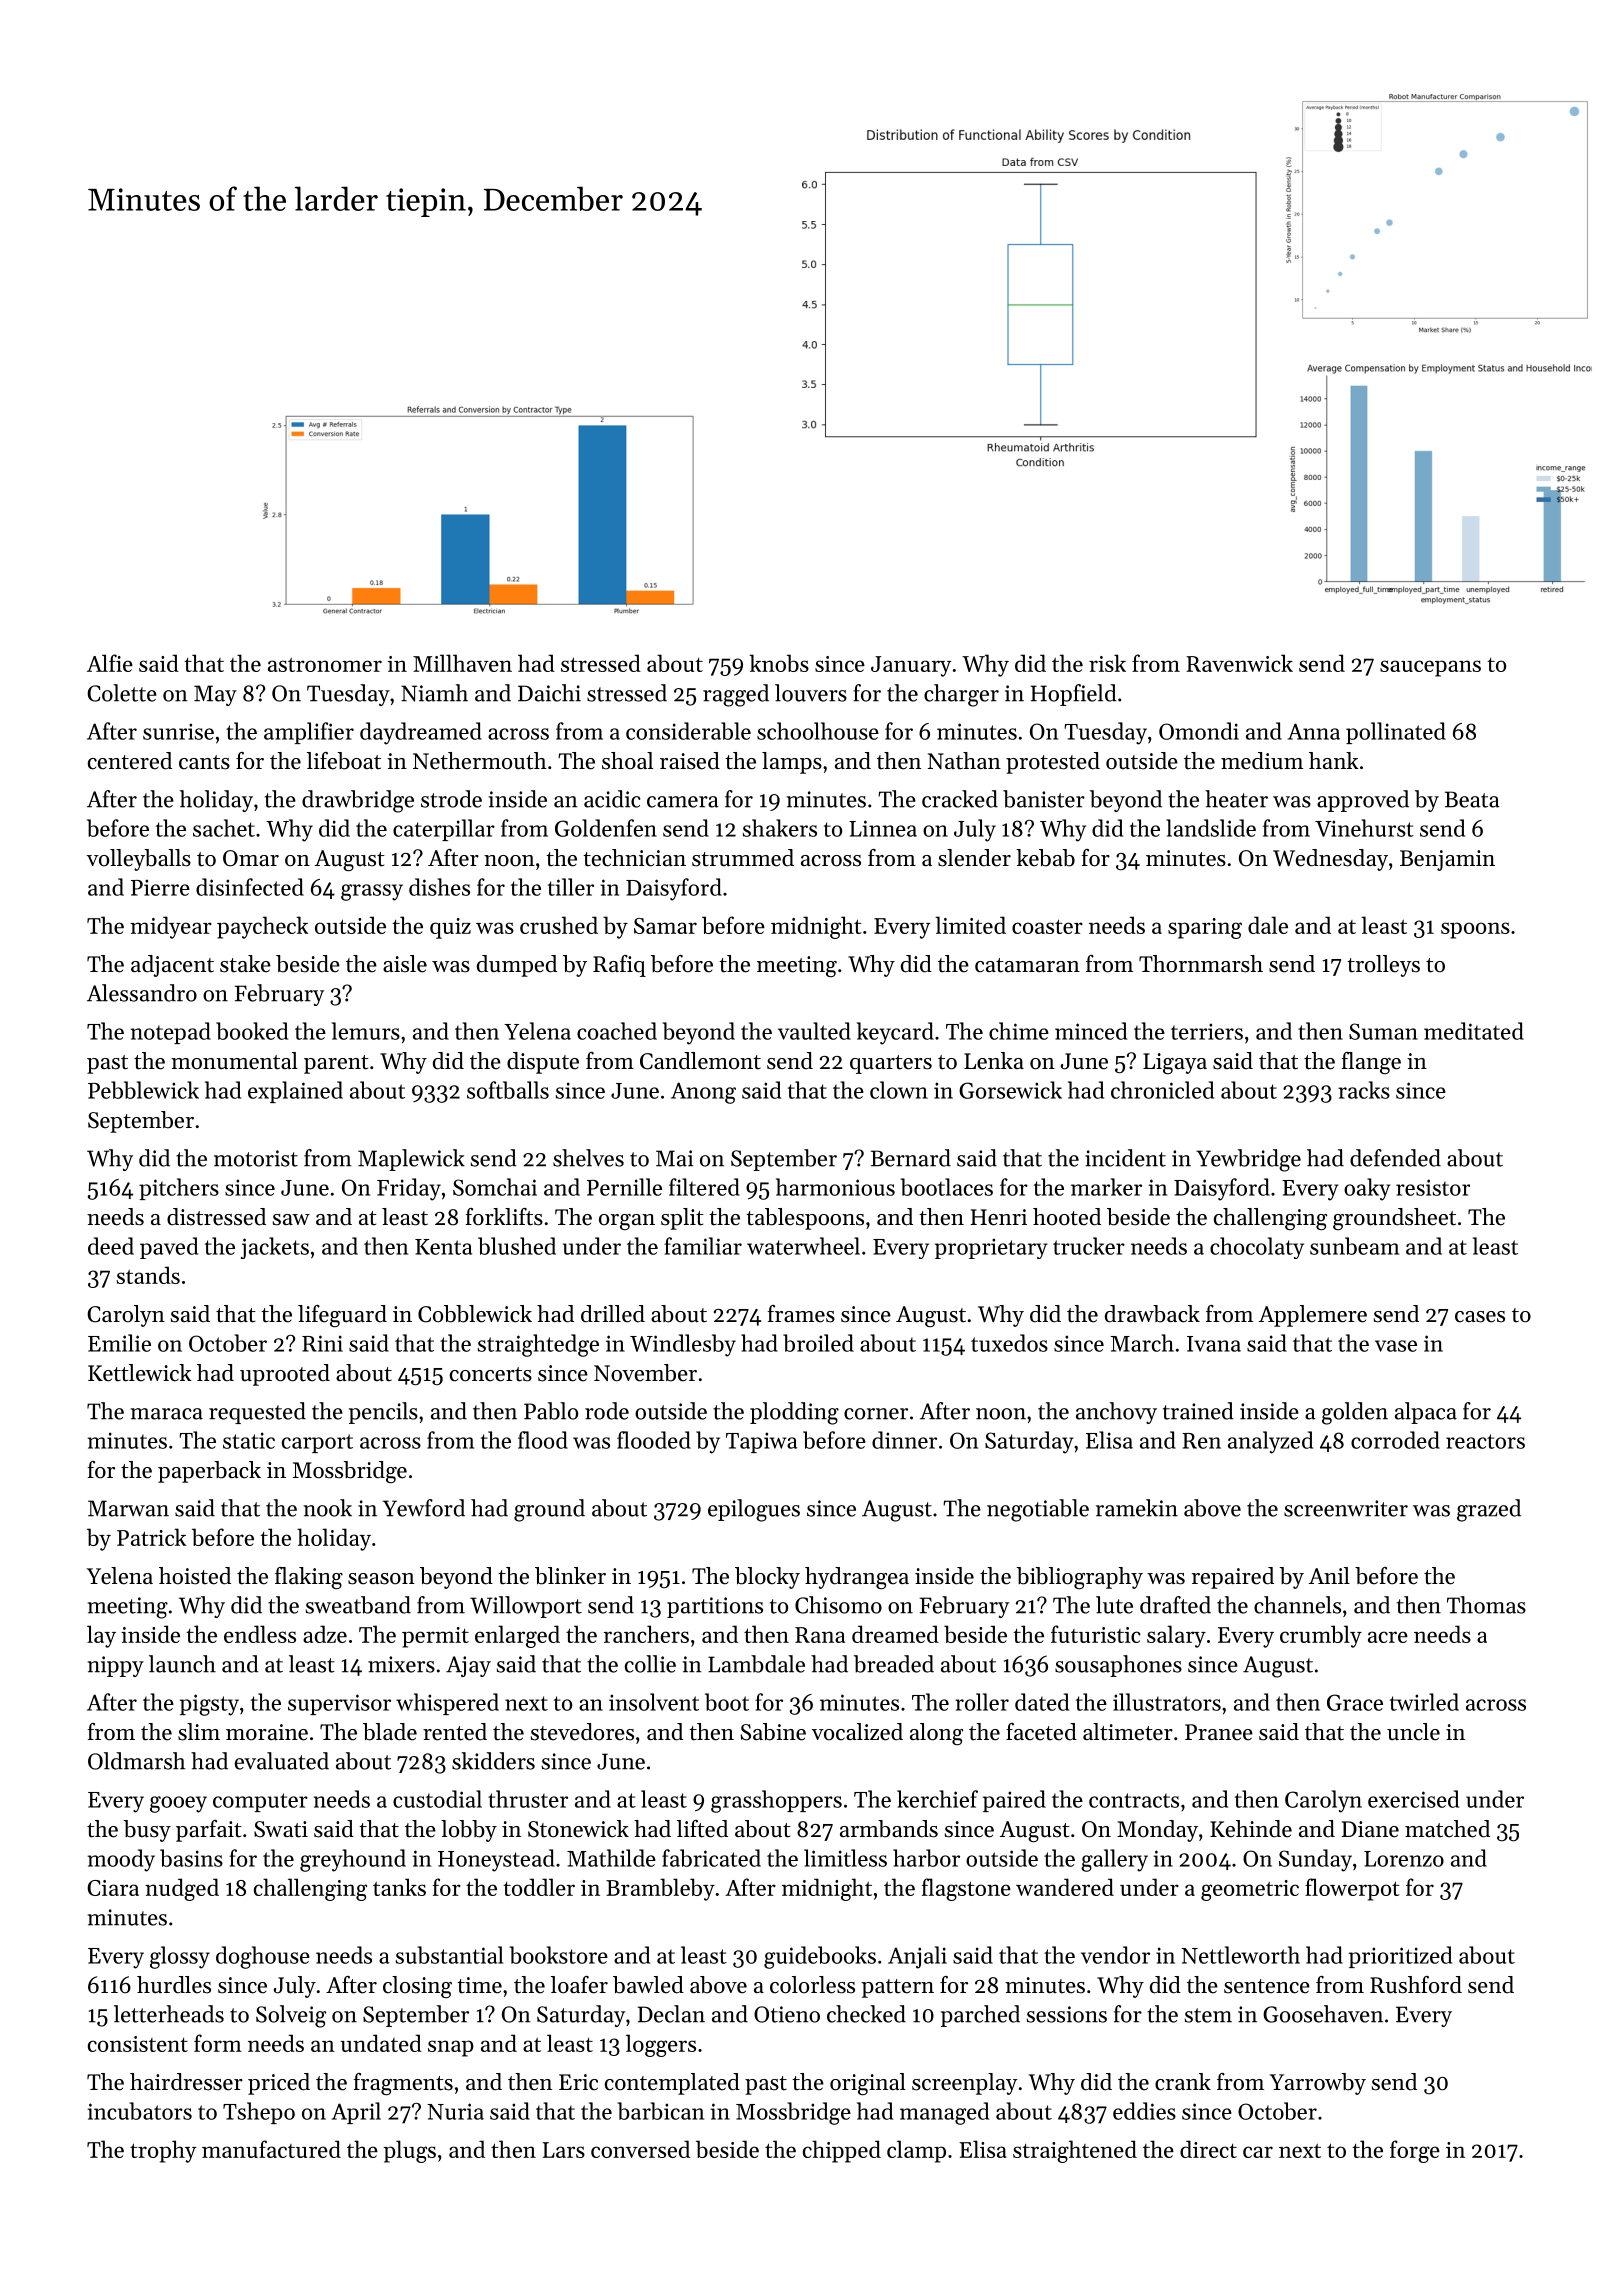 The height and width of the page is (2292, 1620). Describe the element at coordinates (1205, 928) in the page. I see `sparing` at that location.
